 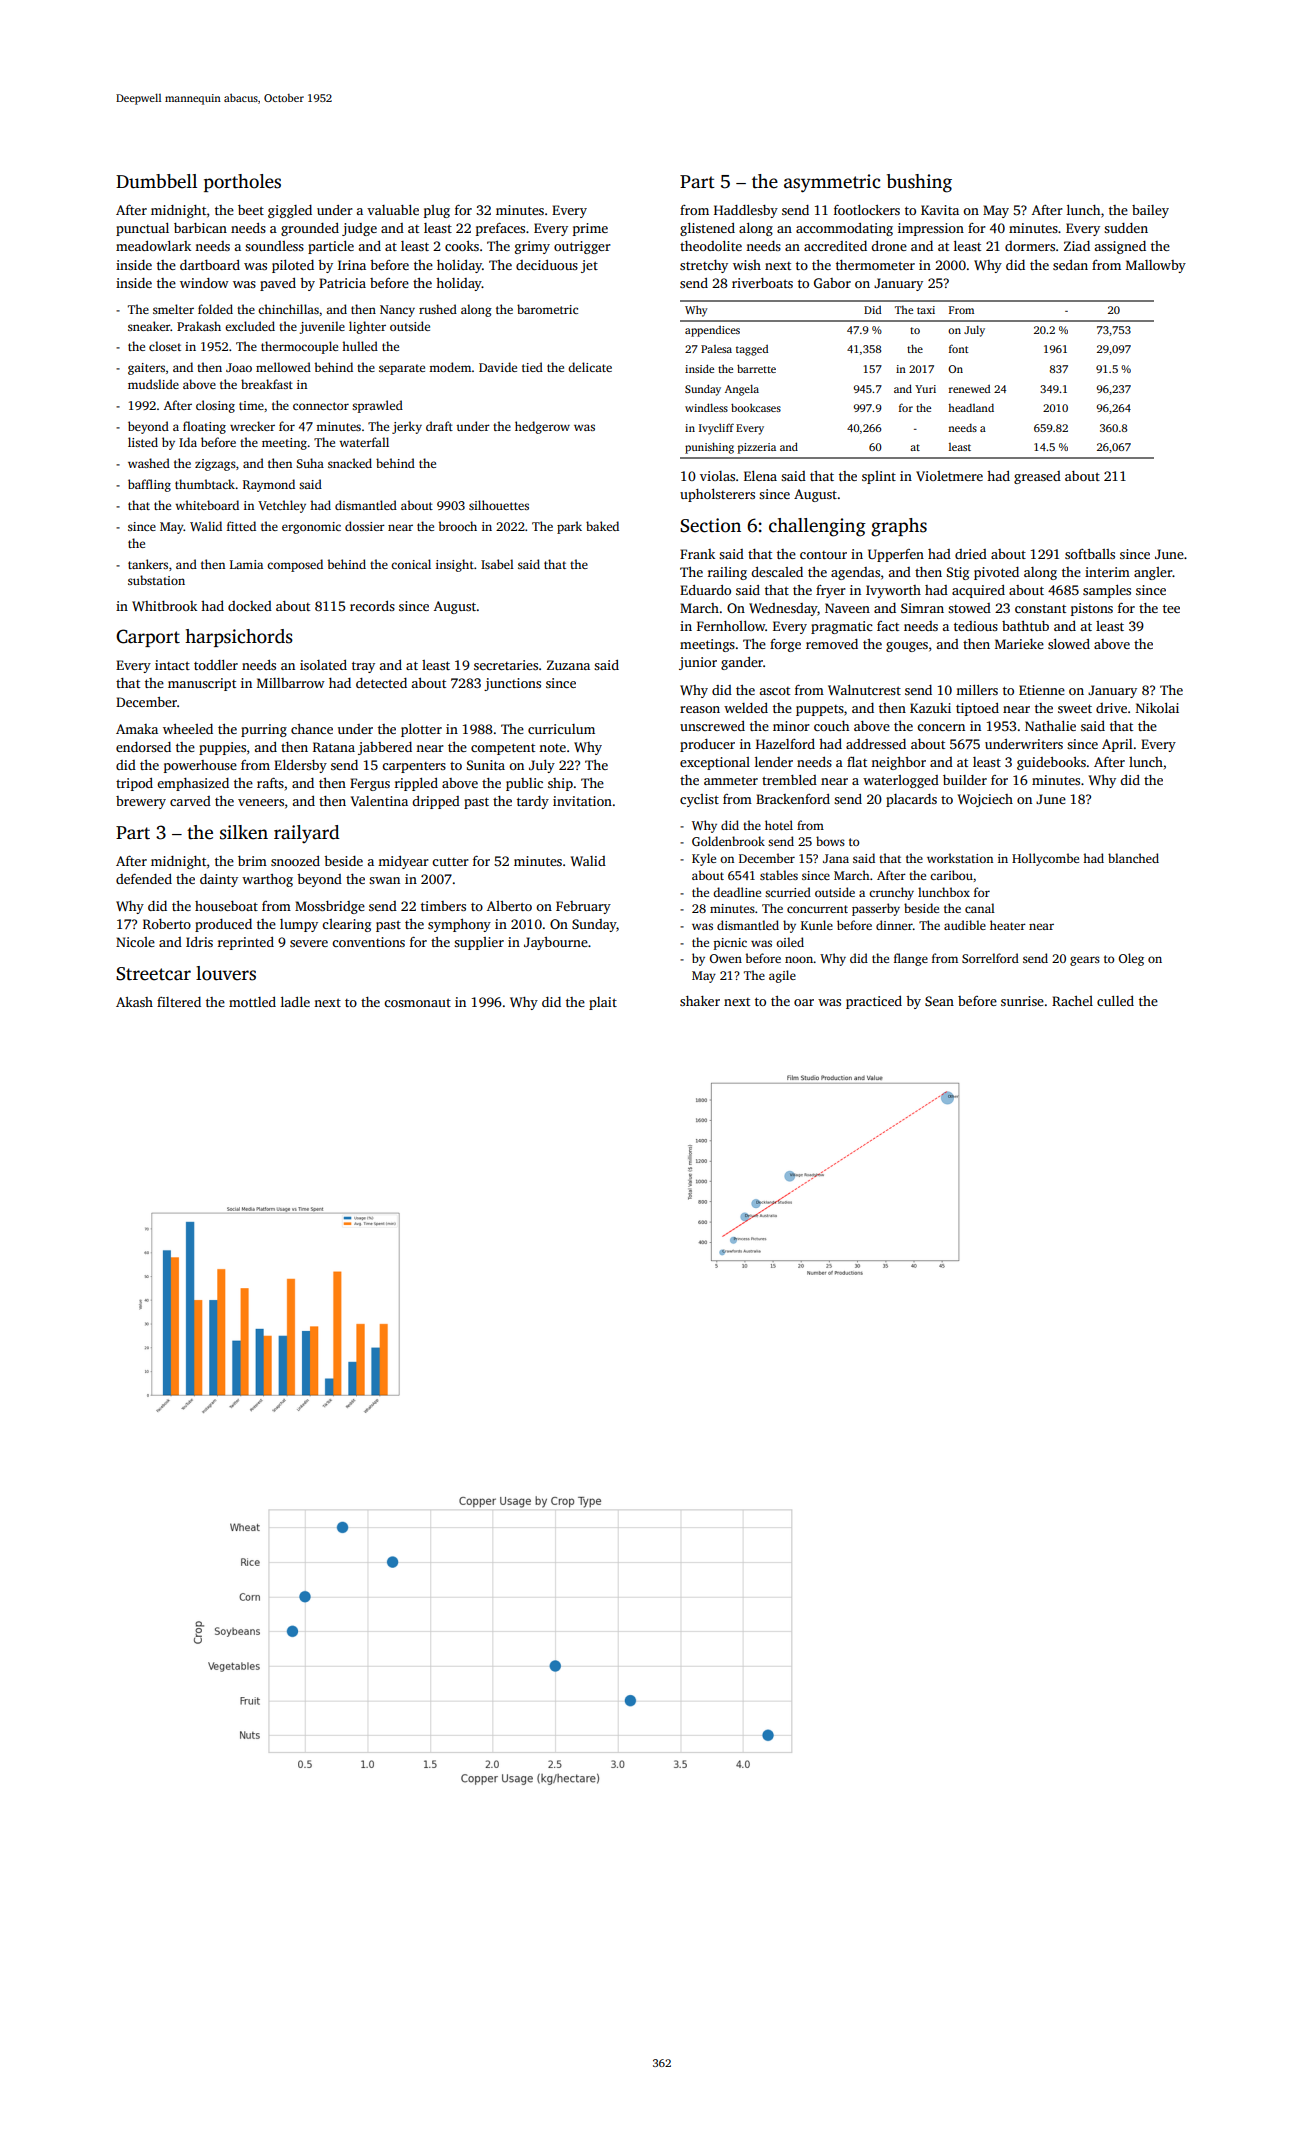 What do you see at coordinates (842, 627) in the screenshot?
I see `pragmatic` at bounding box center [842, 627].
